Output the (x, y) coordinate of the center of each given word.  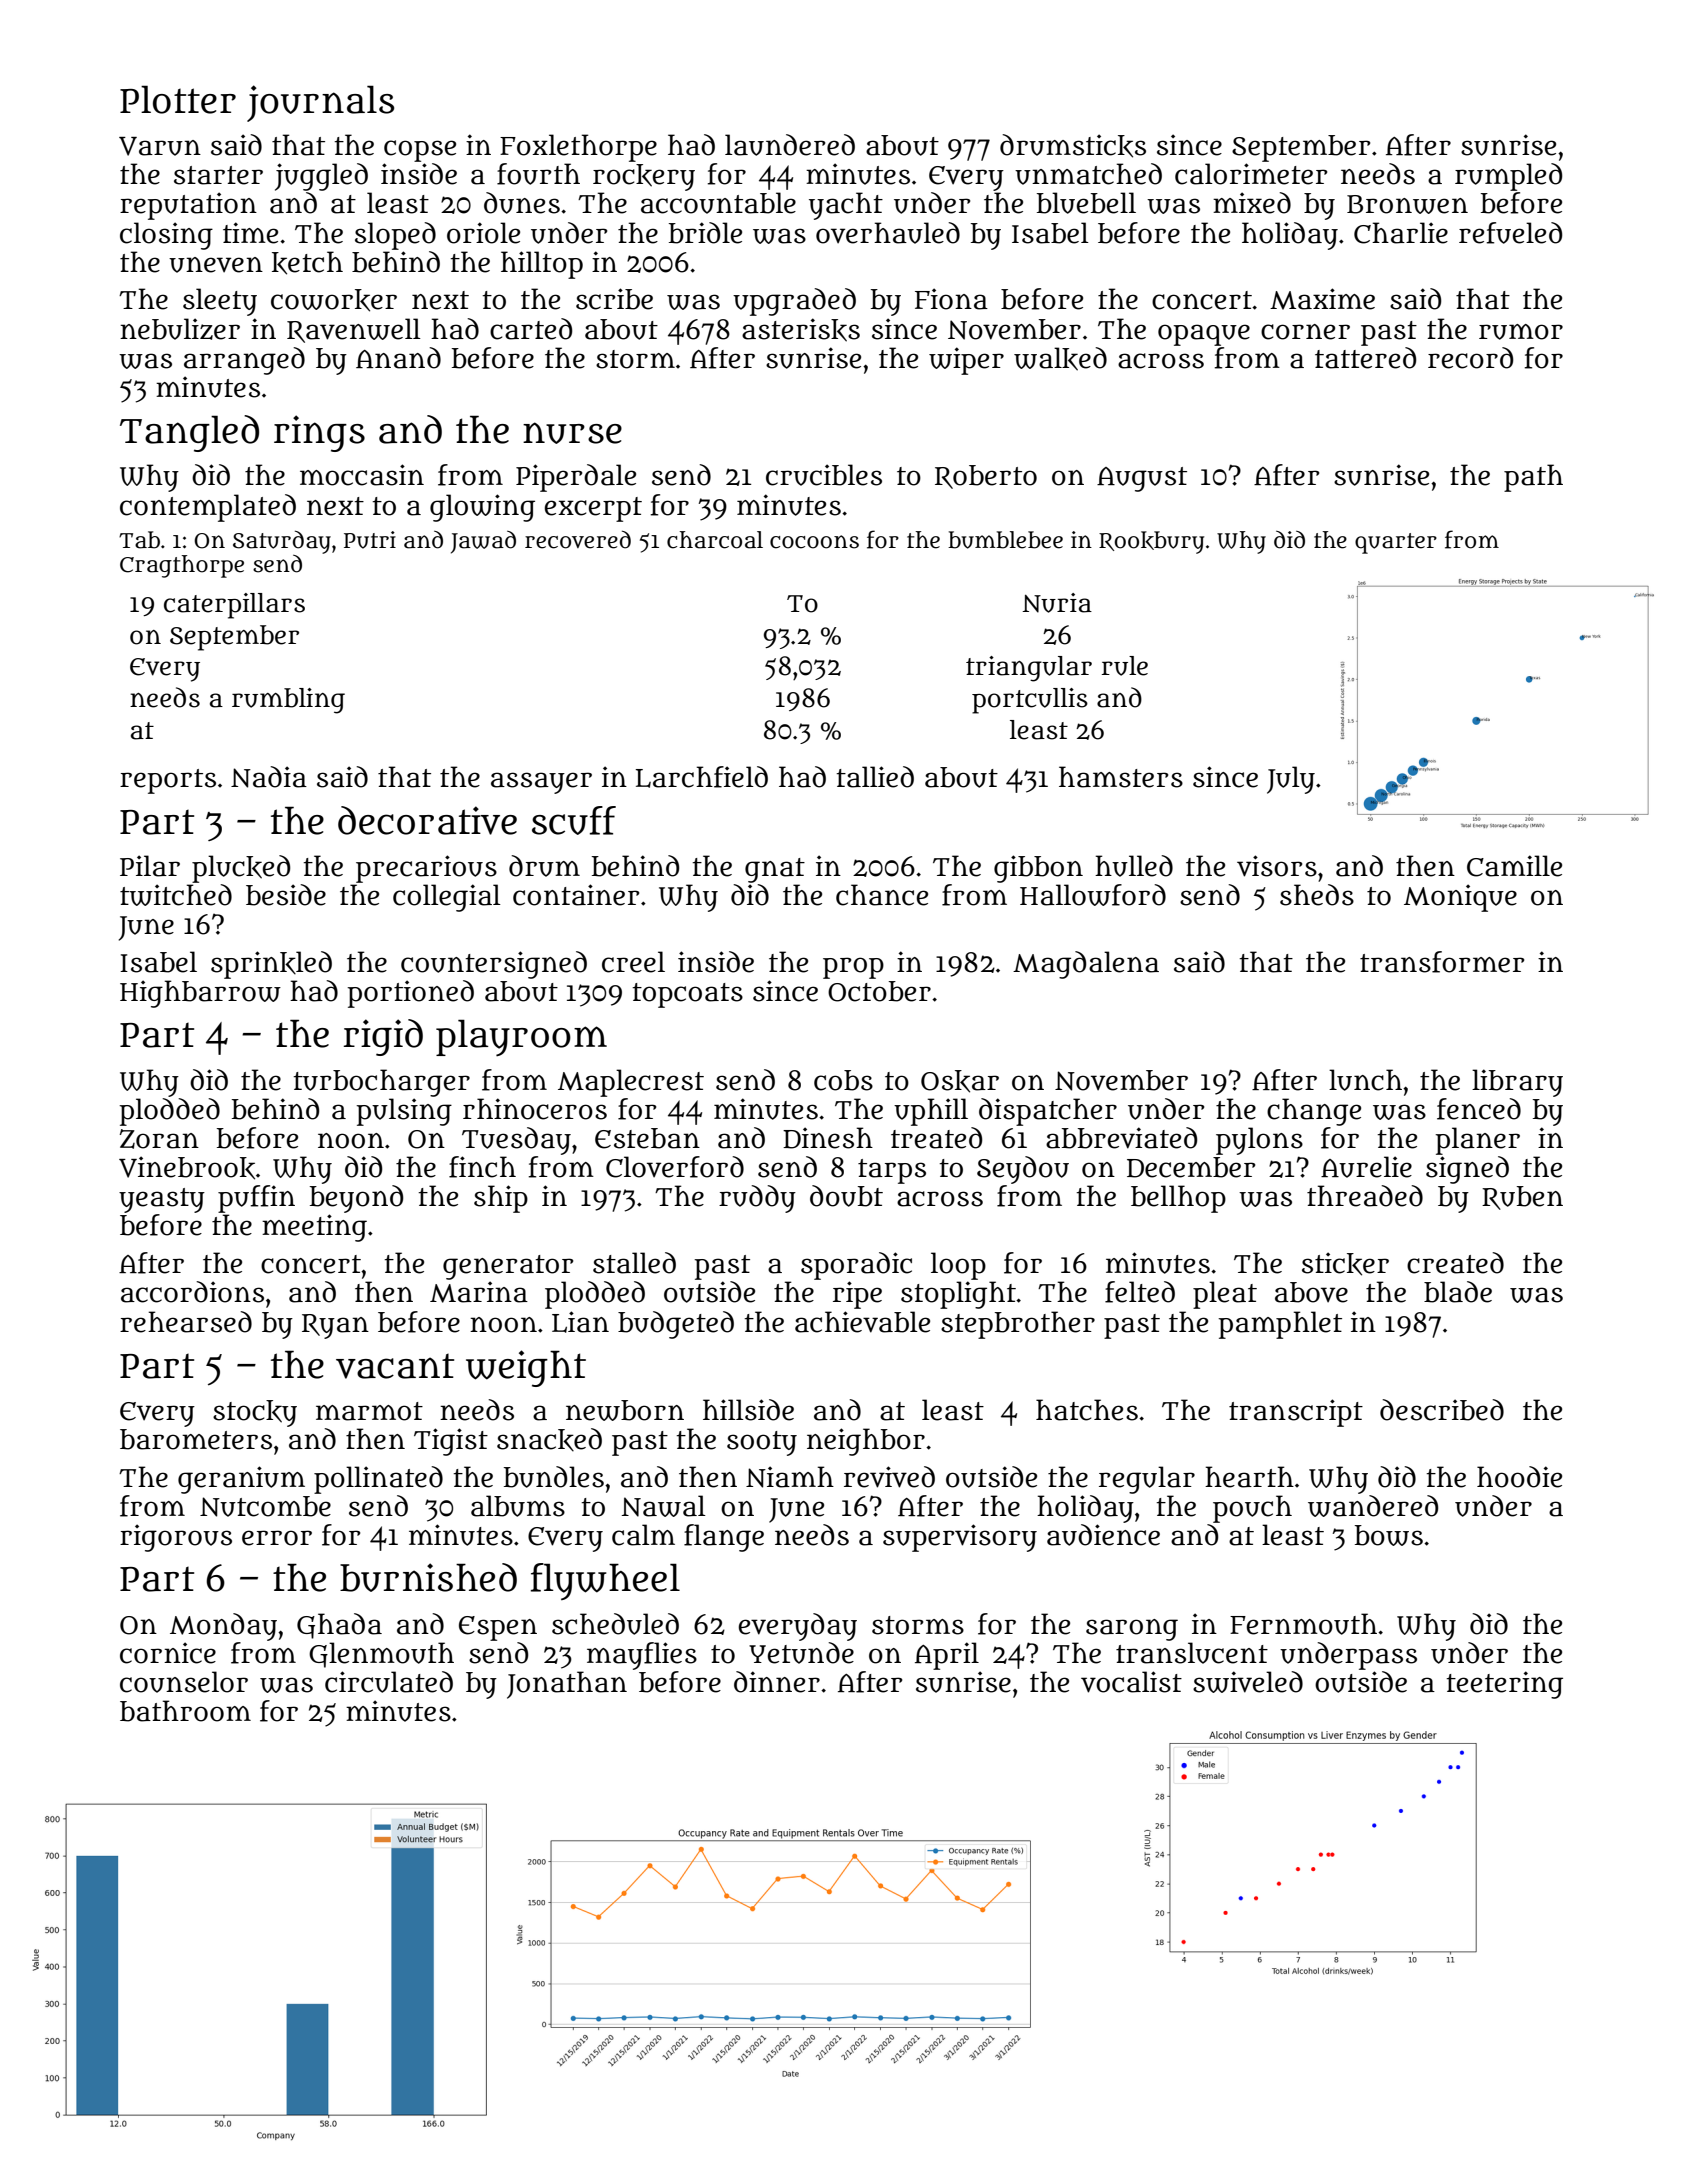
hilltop (542, 265)
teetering (1505, 1685)
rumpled (1508, 177)
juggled (321, 177)
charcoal (715, 540)
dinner (777, 1682)
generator (508, 1267)
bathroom (185, 1711)
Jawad (483, 542)
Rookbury (1151, 542)
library (1517, 1083)
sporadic (856, 1266)
